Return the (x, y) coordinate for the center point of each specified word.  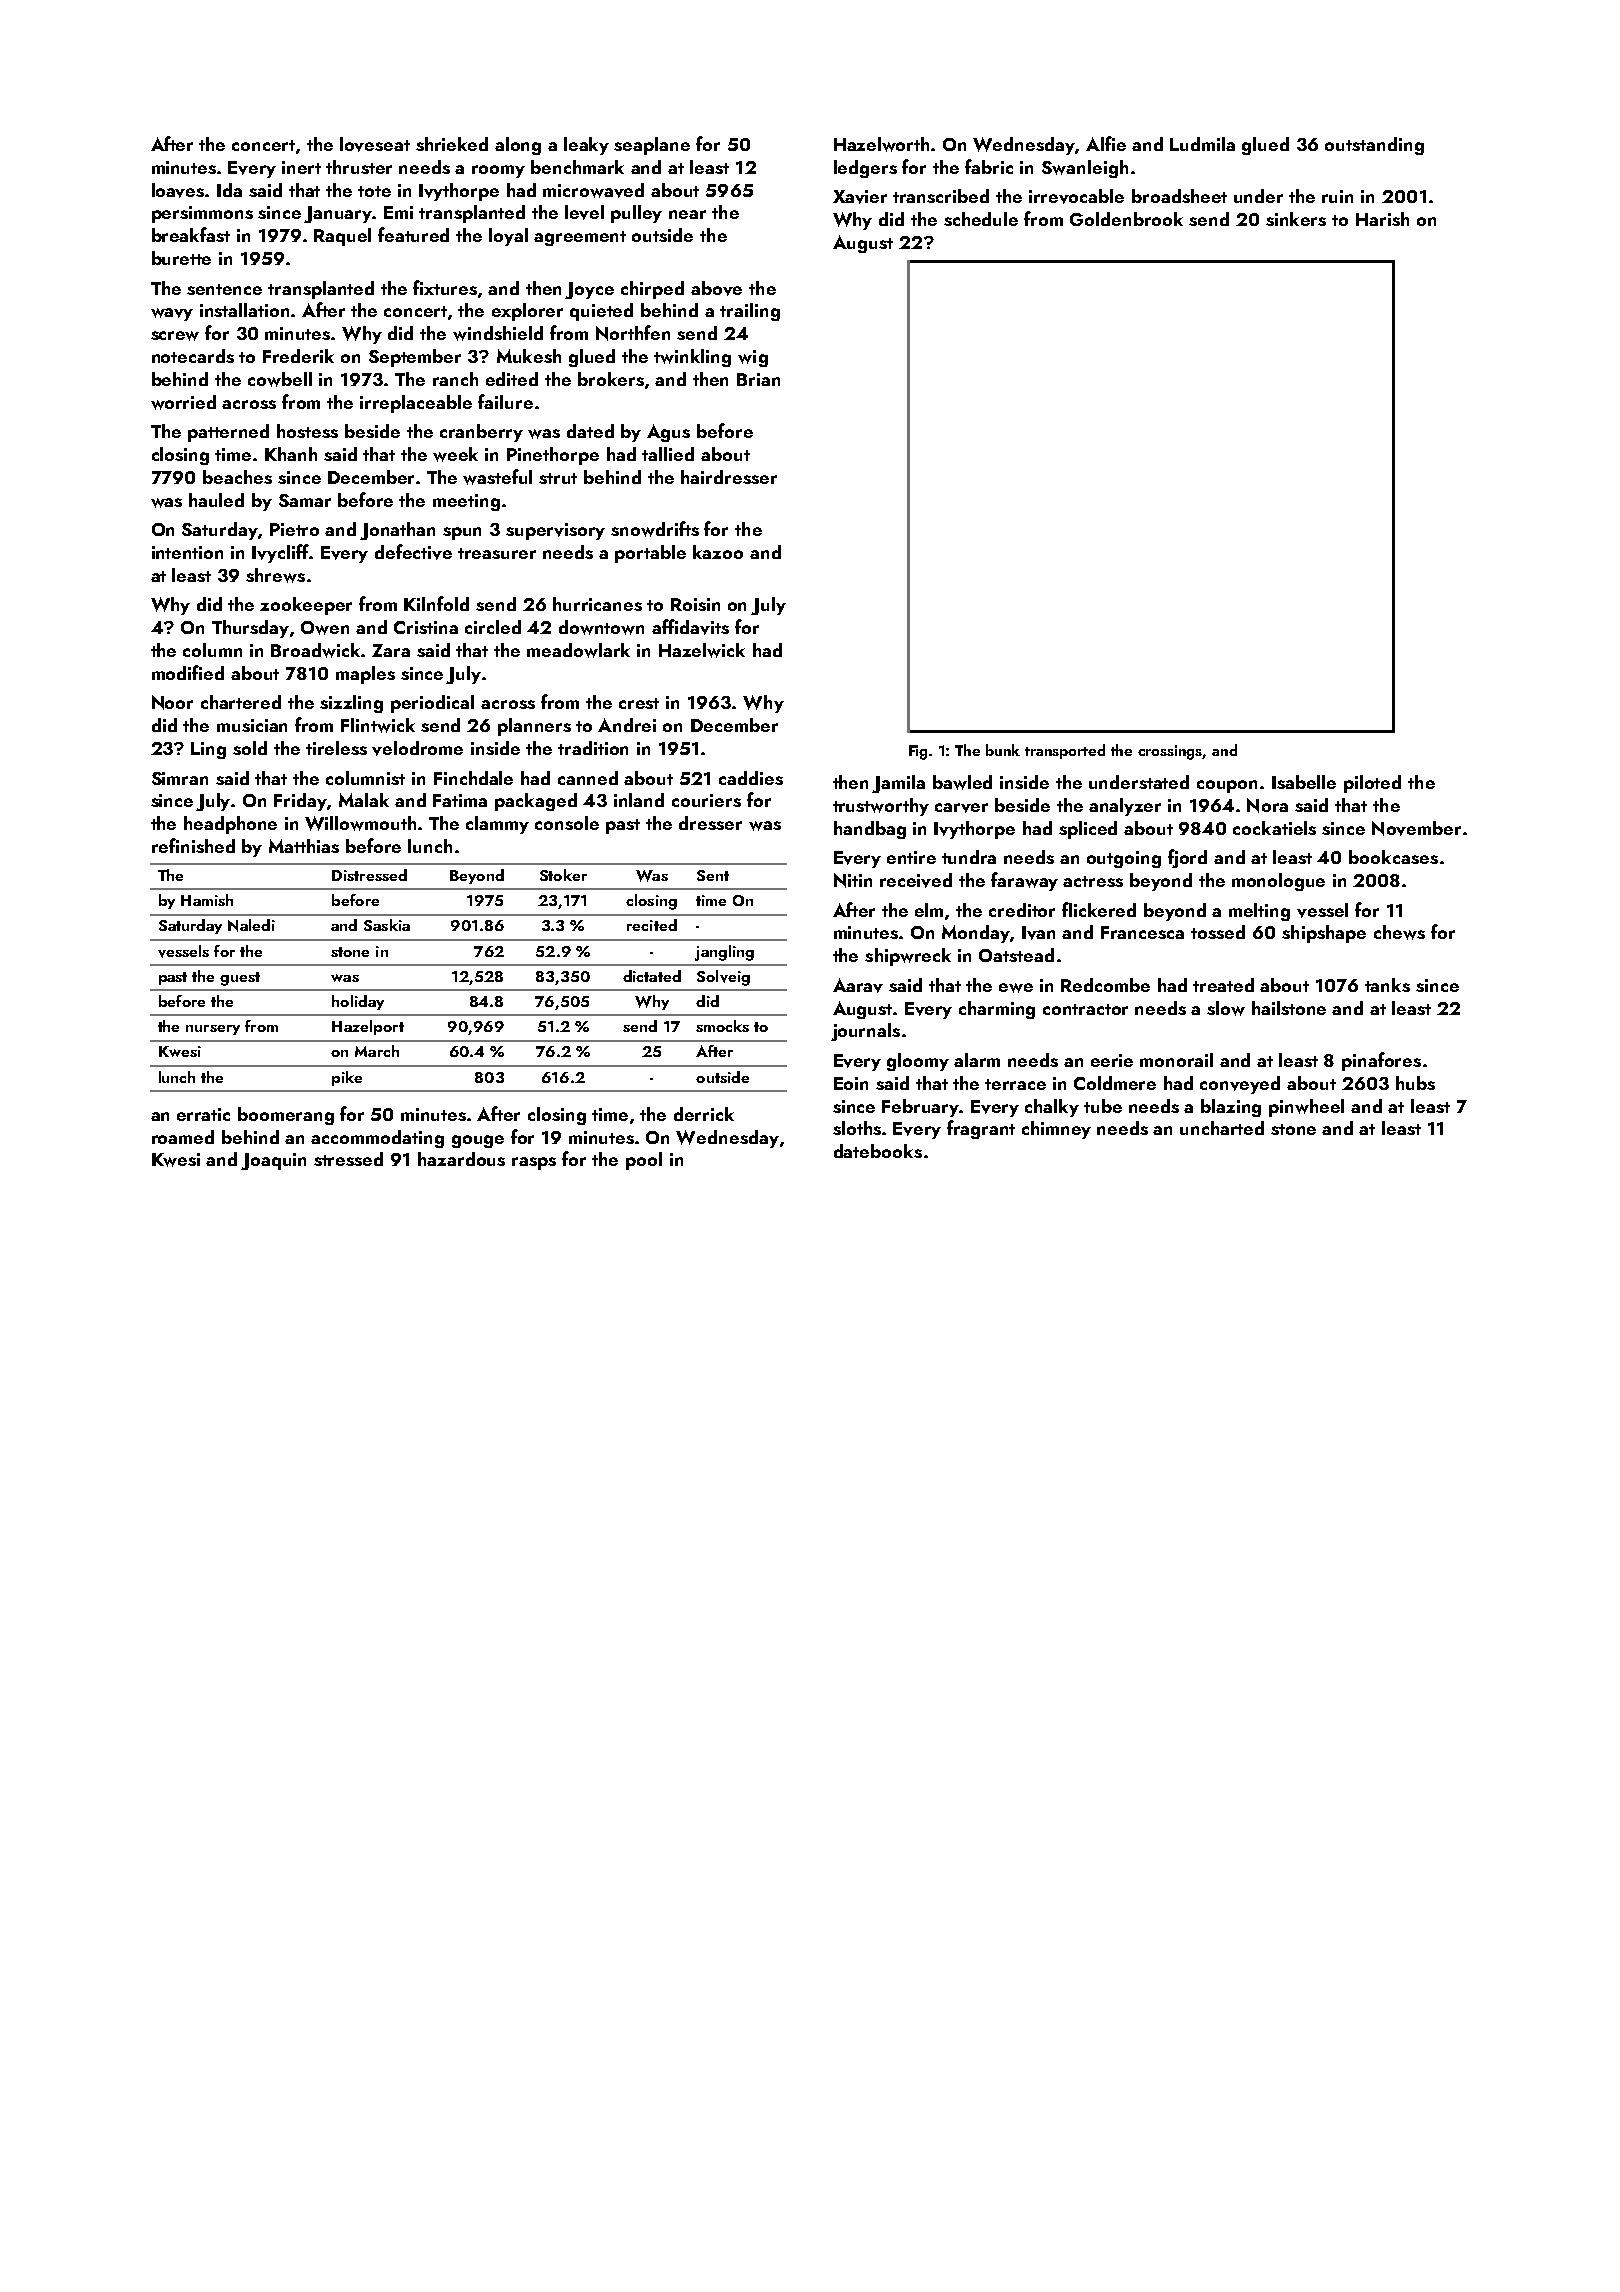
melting (1259, 912)
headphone (230, 825)
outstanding (1374, 146)
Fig (918, 752)
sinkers (1296, 219)
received (916, 880)
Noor (172, 702)
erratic (203, 1114)
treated (1223, 985)
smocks (722, 1026)
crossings (1170, 752)
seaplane (652, 146)
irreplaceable (416, 404)
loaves (178, 190)
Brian (758, 379)
